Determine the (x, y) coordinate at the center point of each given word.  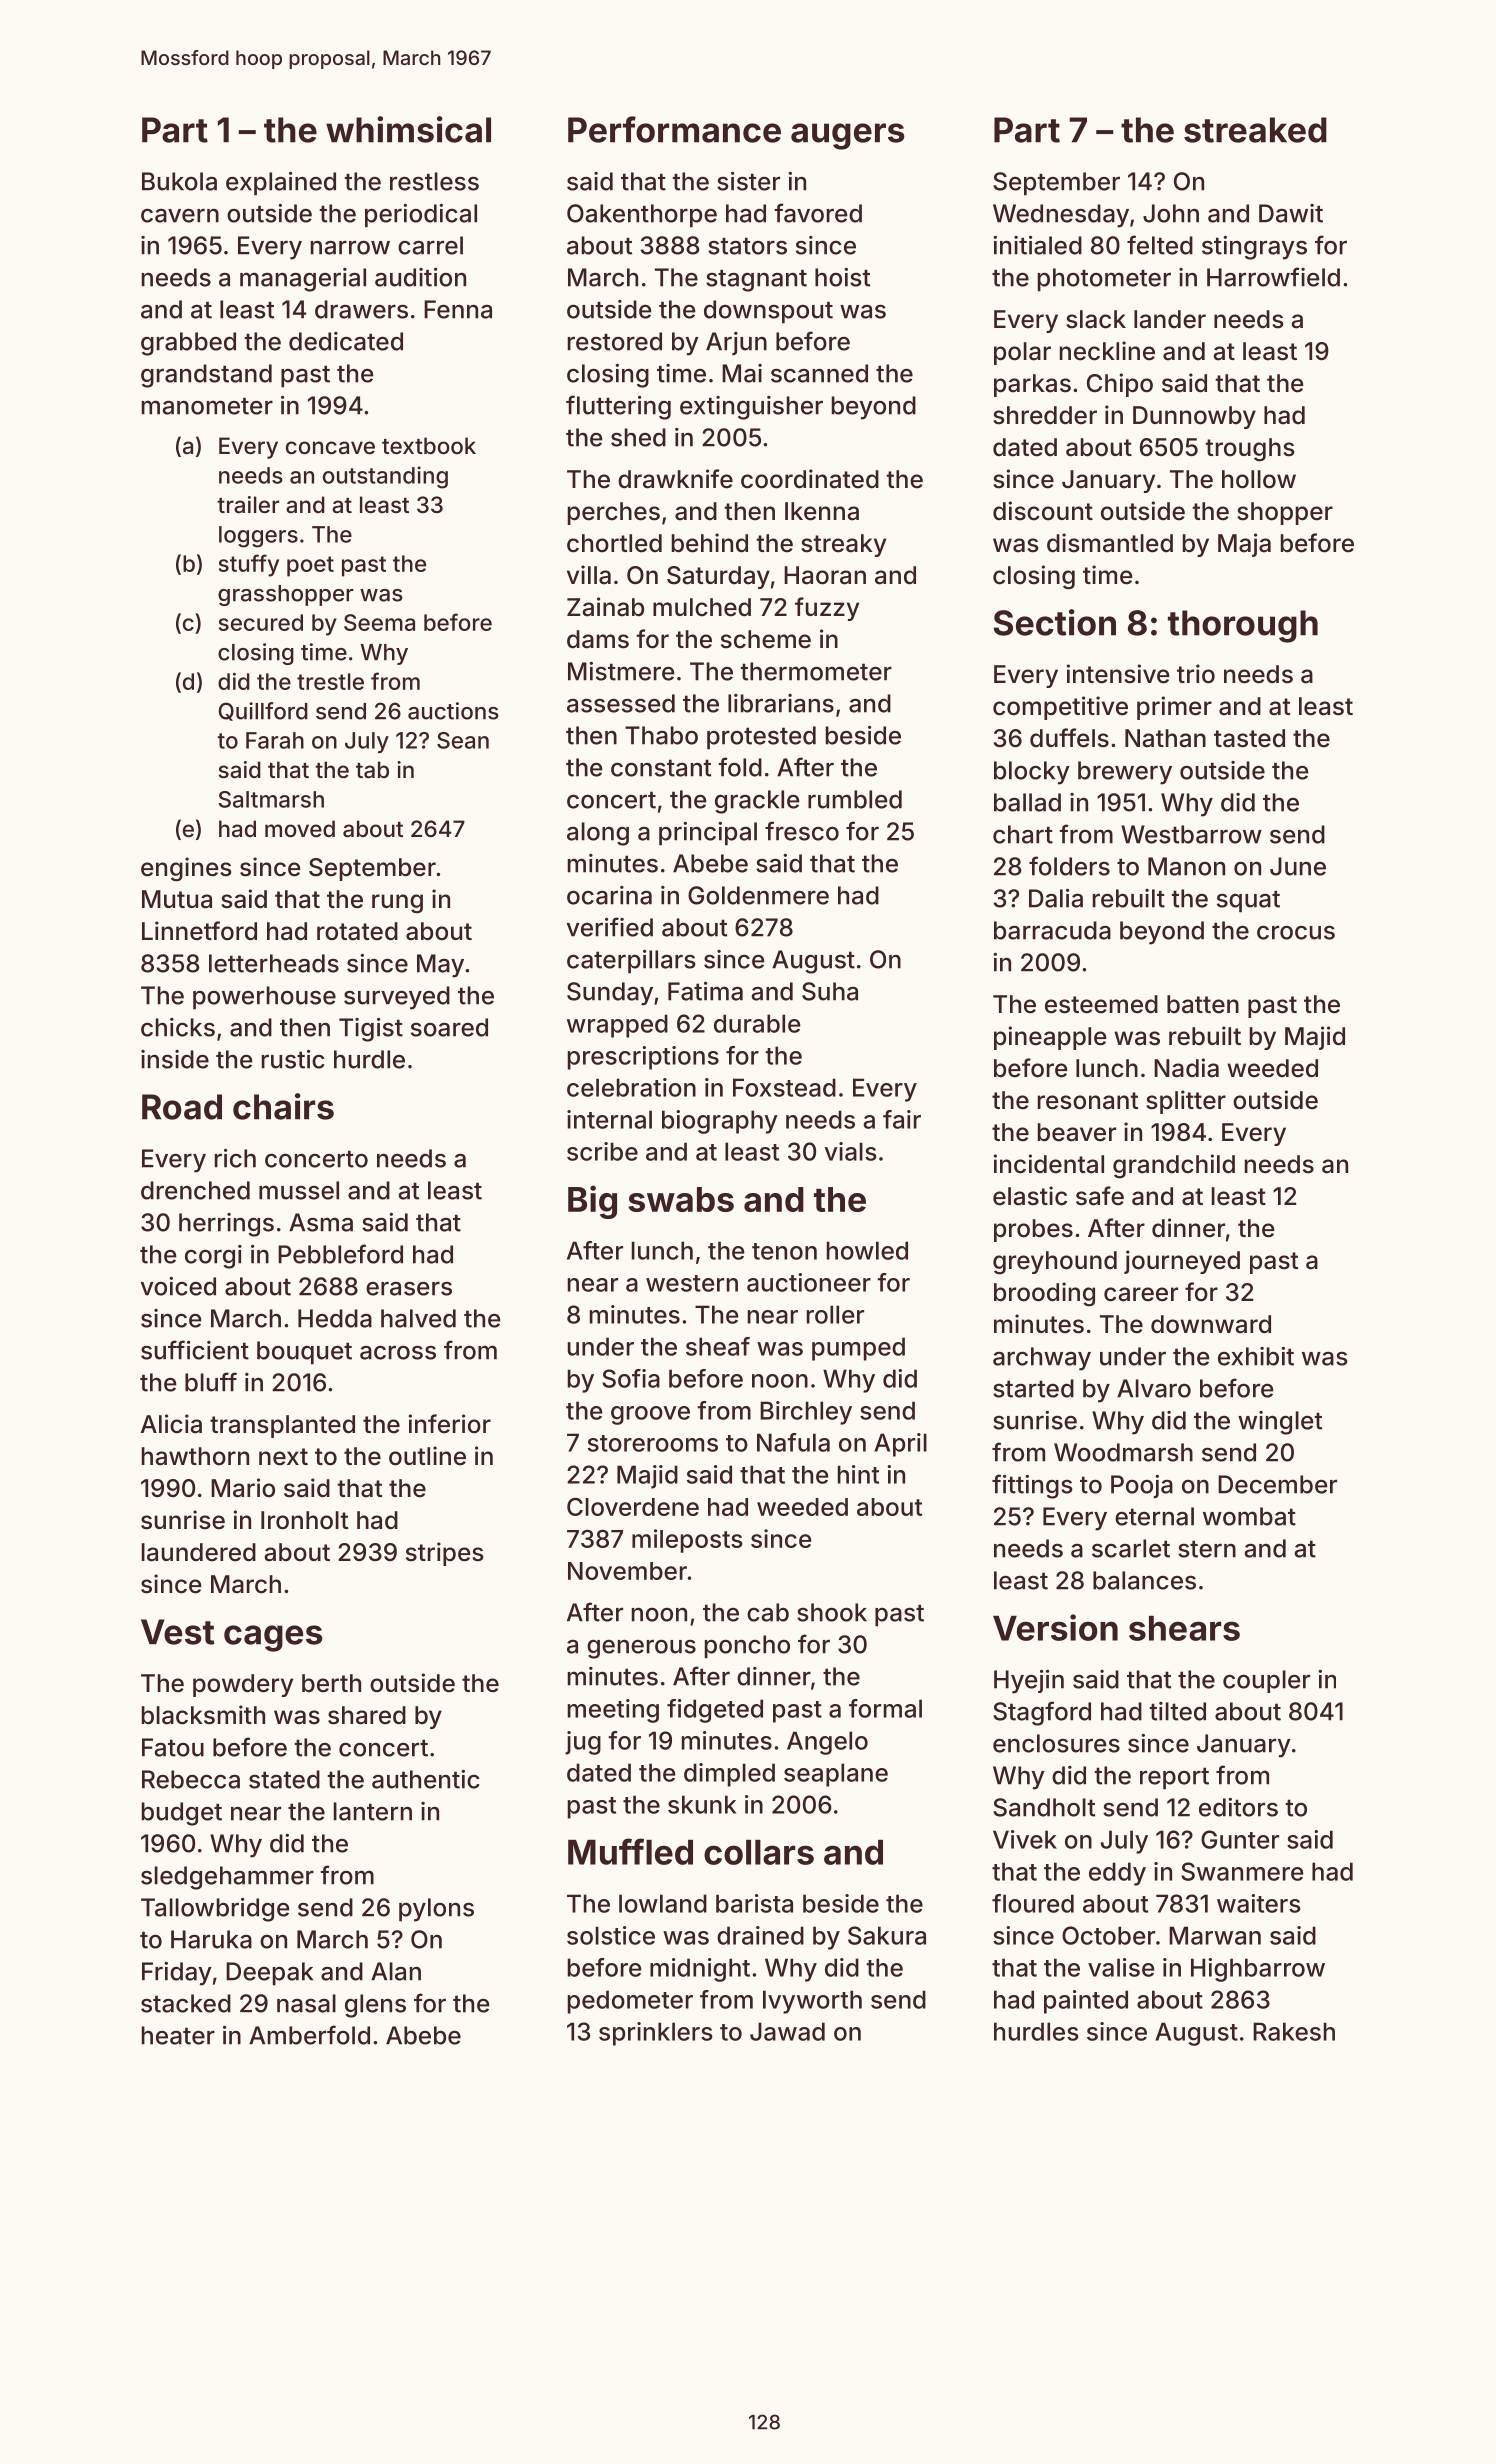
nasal (306, 2003)
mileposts (687, 1541)
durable (757, 1023)
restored (615, 341)
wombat (1249, 1516)
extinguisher (751, 408)
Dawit (1291, 213)
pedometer (630, 2002)
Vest (177, 1632)
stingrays (1254, 248)
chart (1023, 834)
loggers (258, 537)
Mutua (177, 899)
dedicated (346, 341)
